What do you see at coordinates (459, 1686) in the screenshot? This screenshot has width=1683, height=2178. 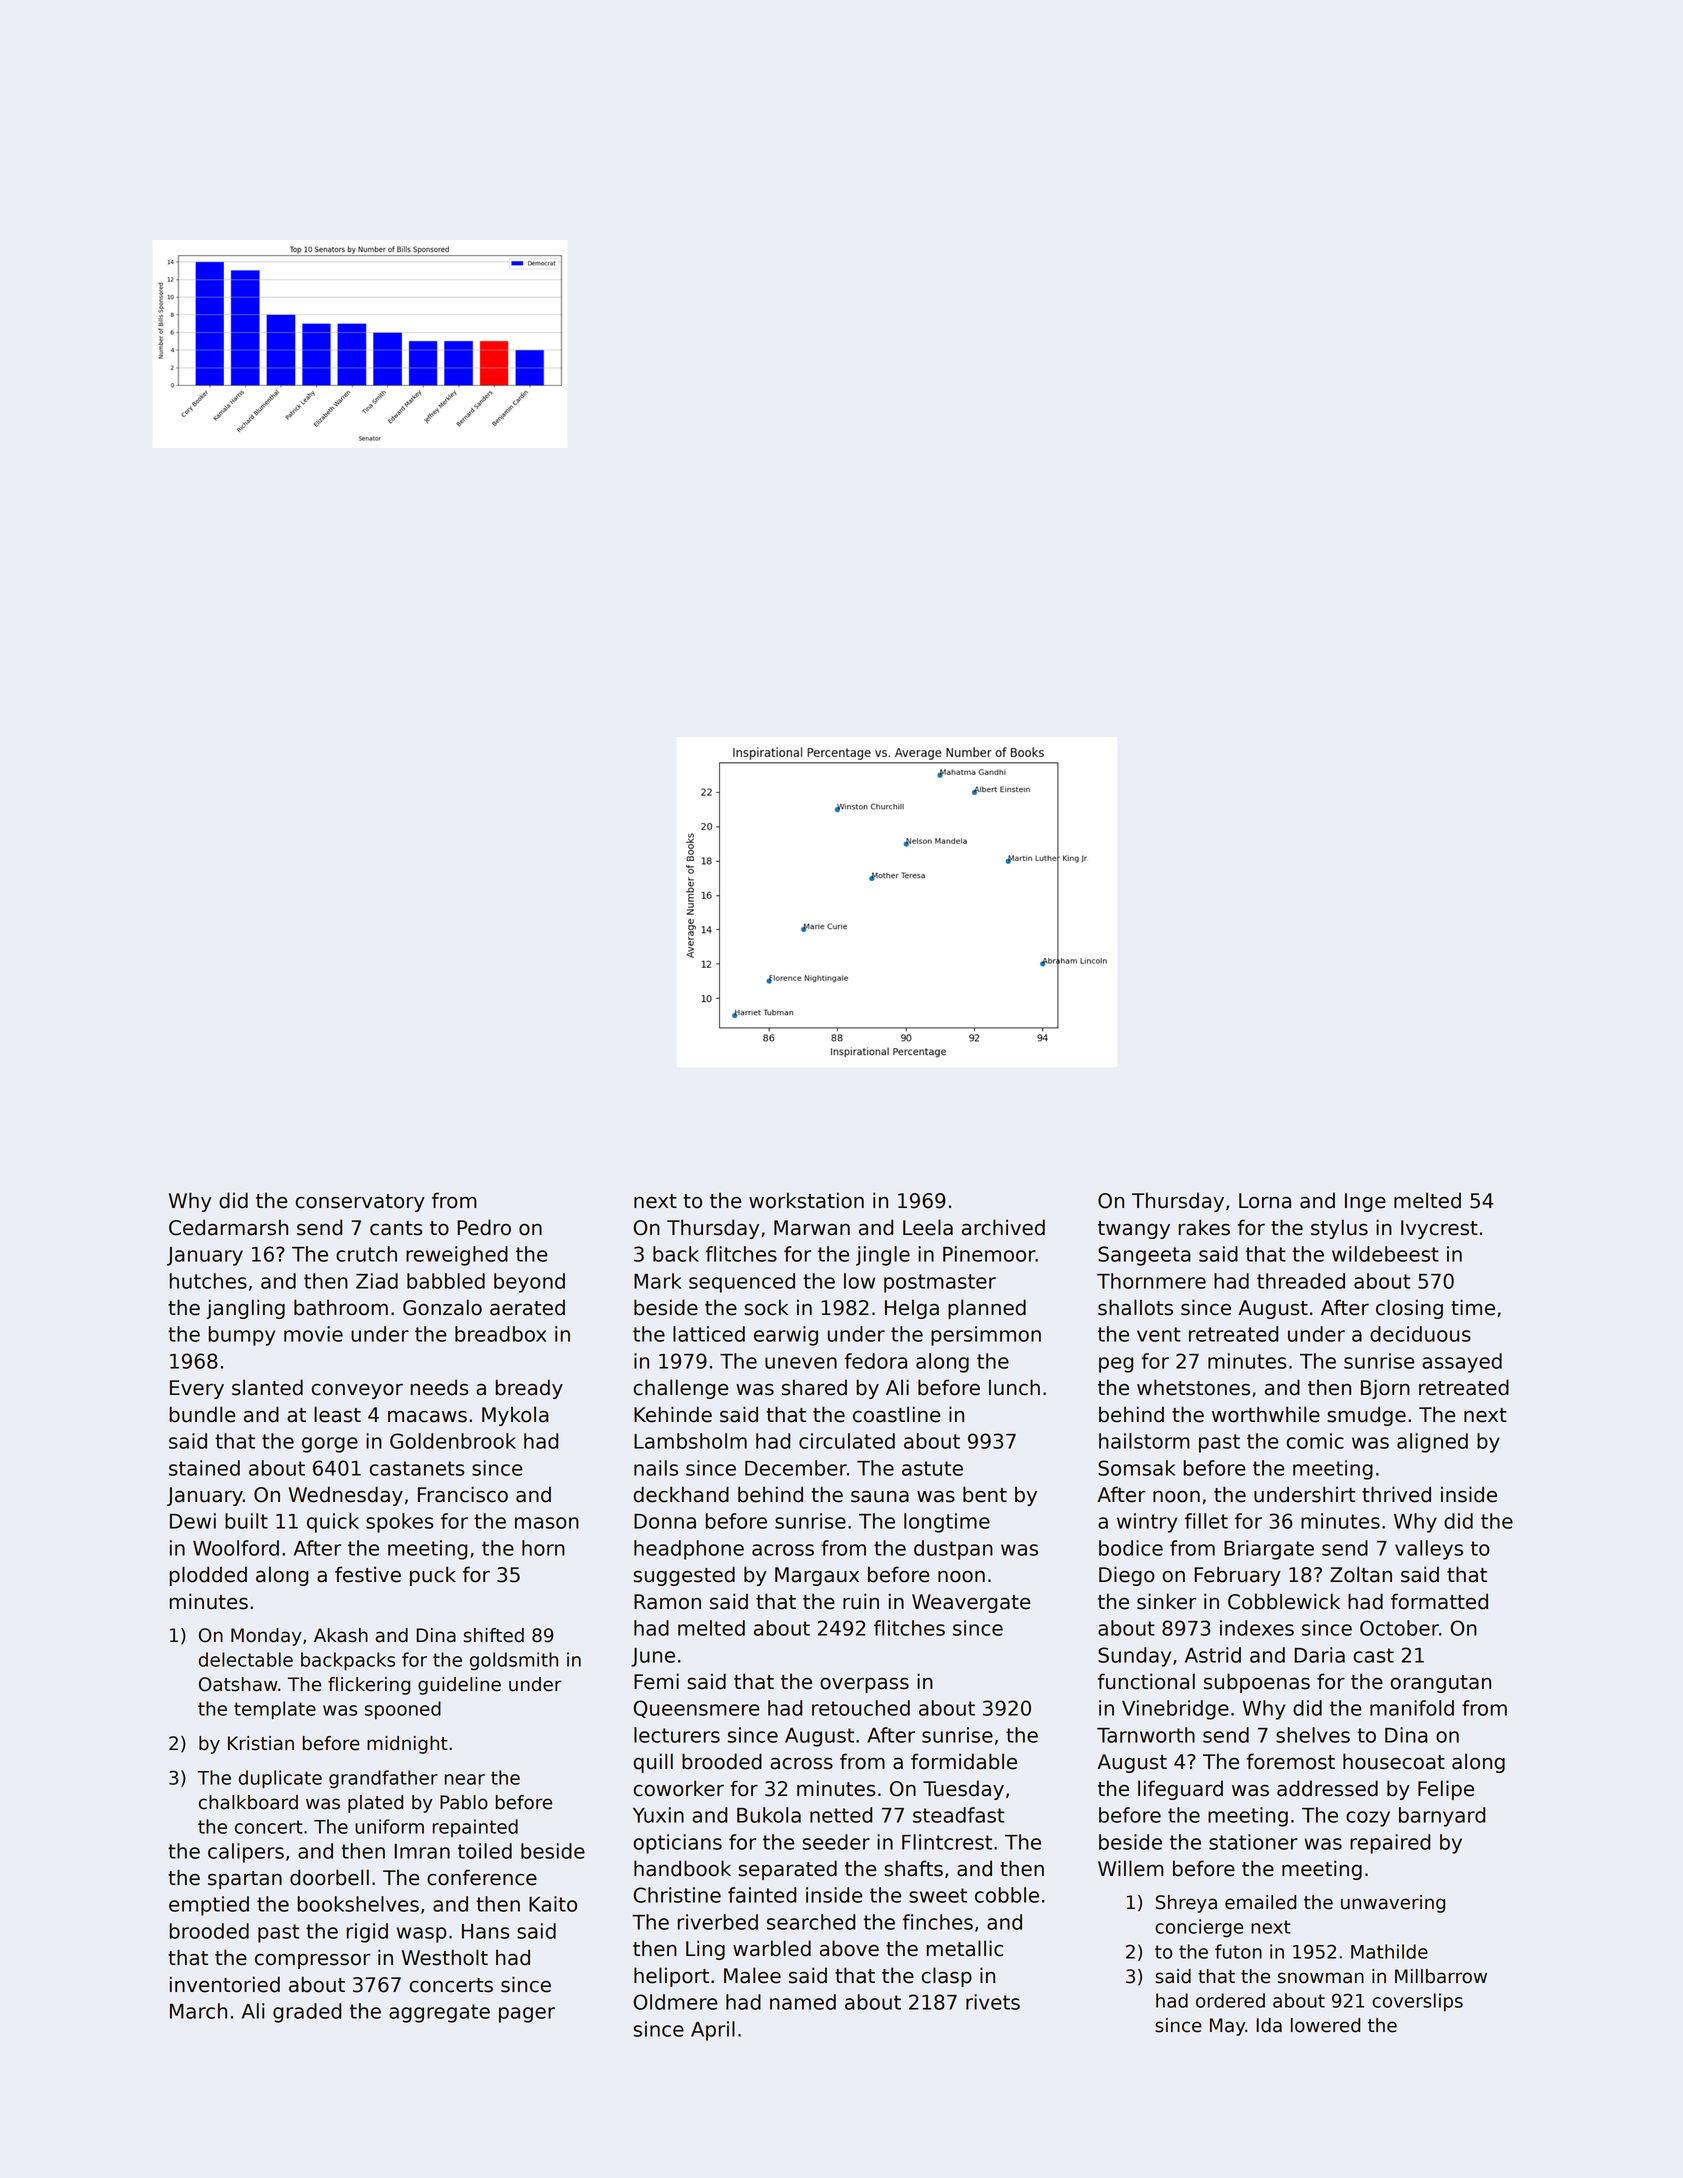 I see `guideline` at bounding box center [459, 1686].
